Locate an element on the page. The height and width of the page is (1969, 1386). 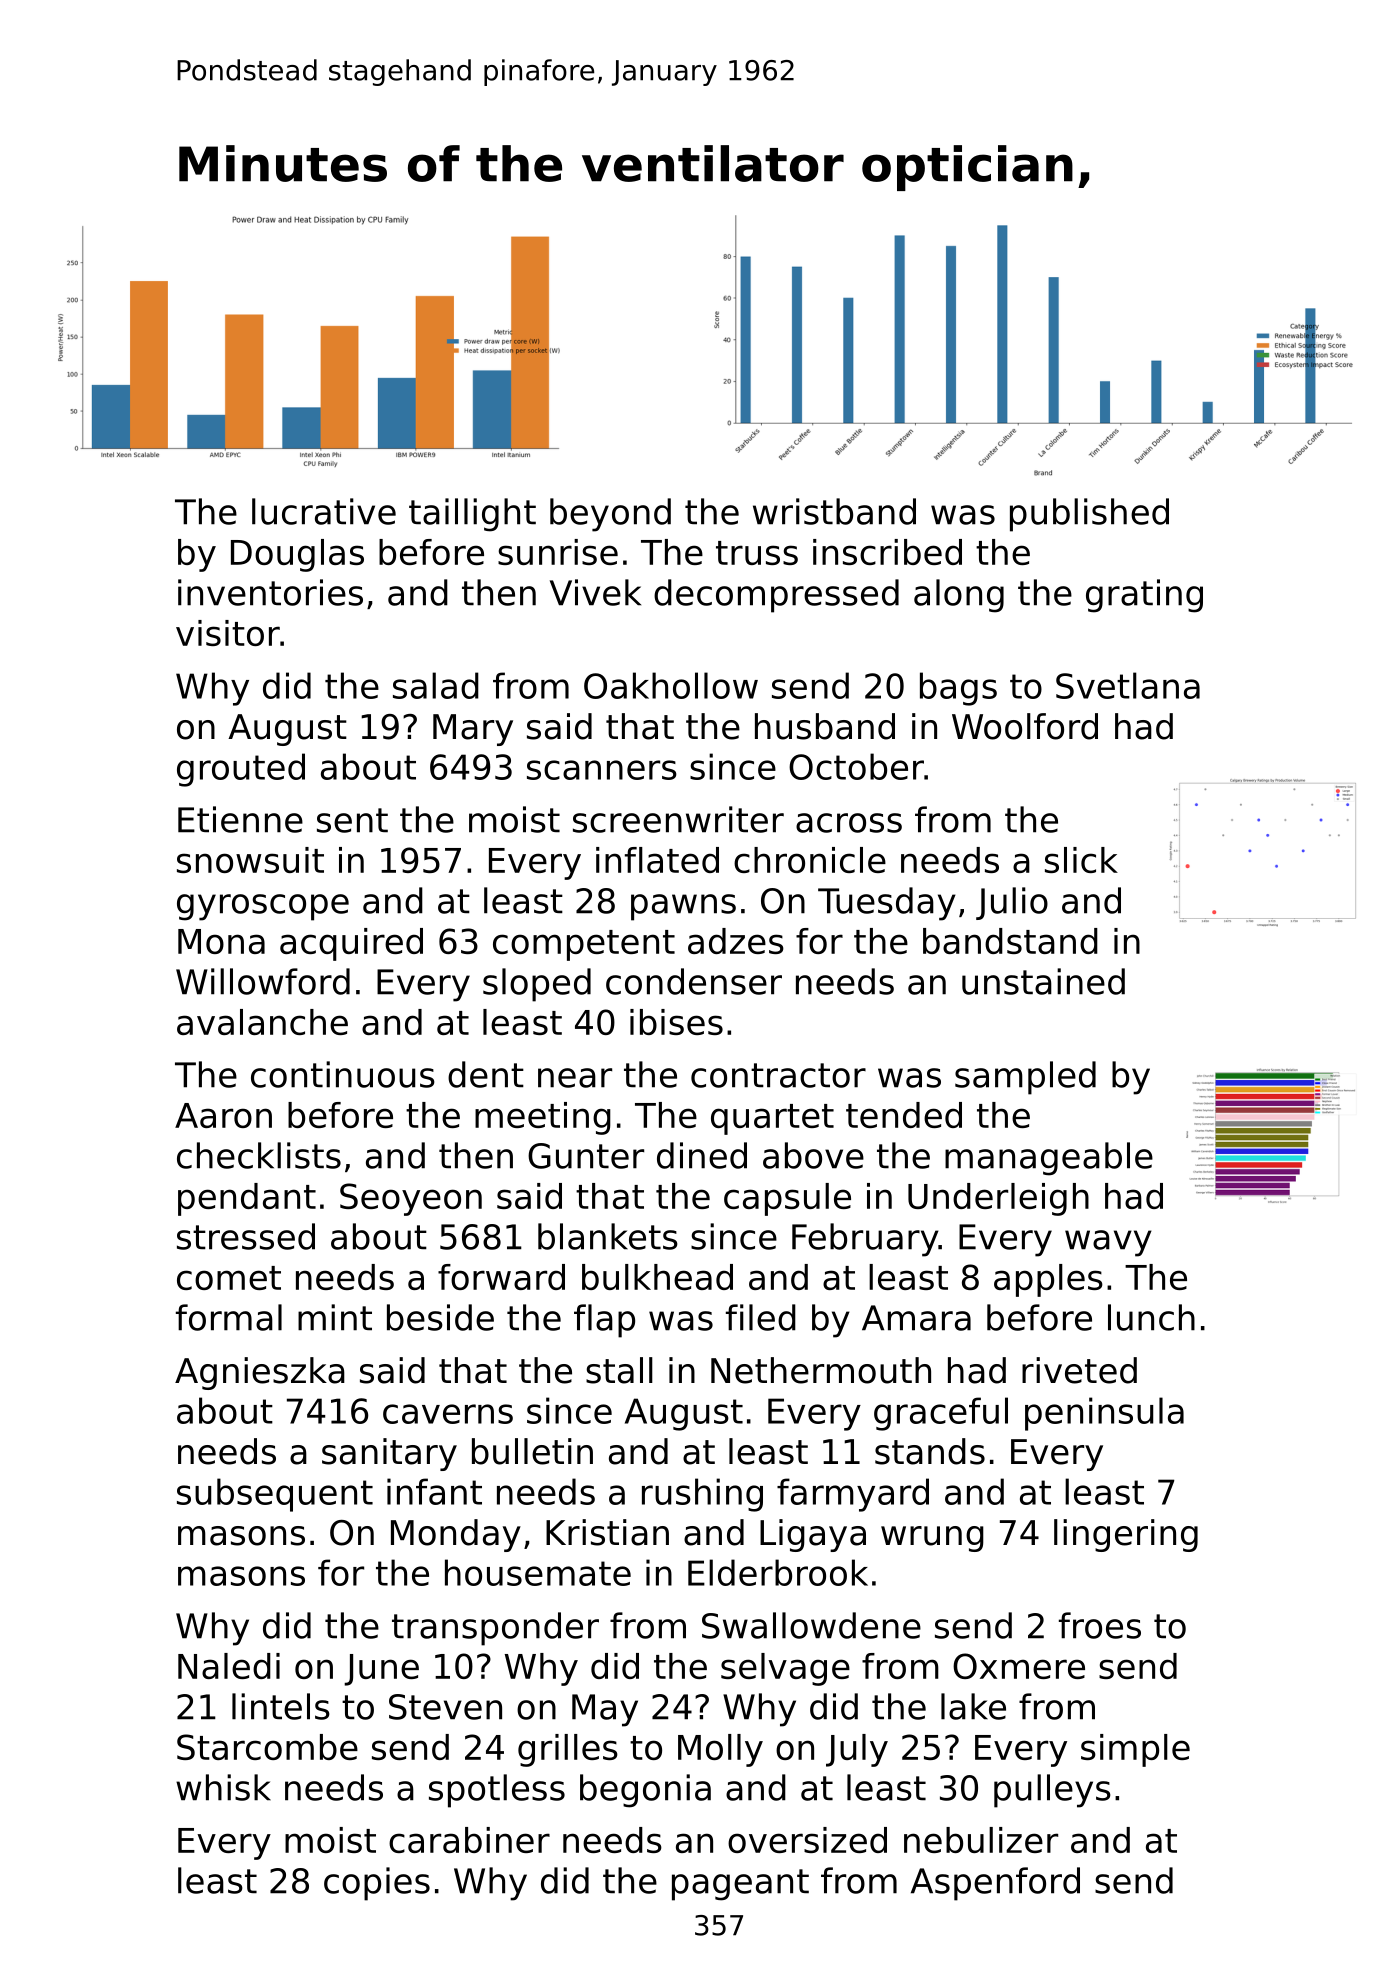
copies is located at coordinates (377, 1884).
